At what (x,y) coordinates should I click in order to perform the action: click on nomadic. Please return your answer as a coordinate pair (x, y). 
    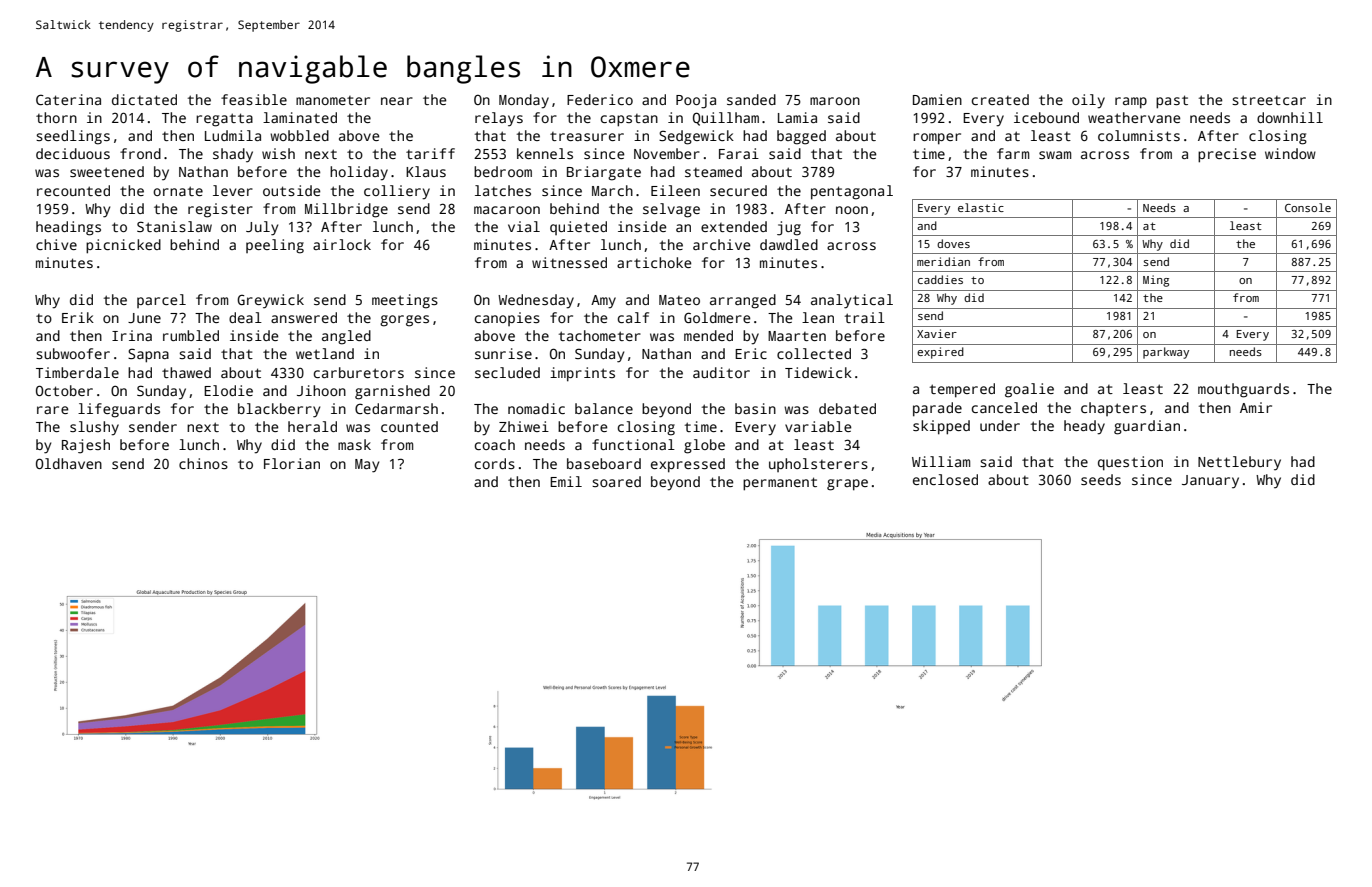
    Looking at the image, I should click on (536, 408).
